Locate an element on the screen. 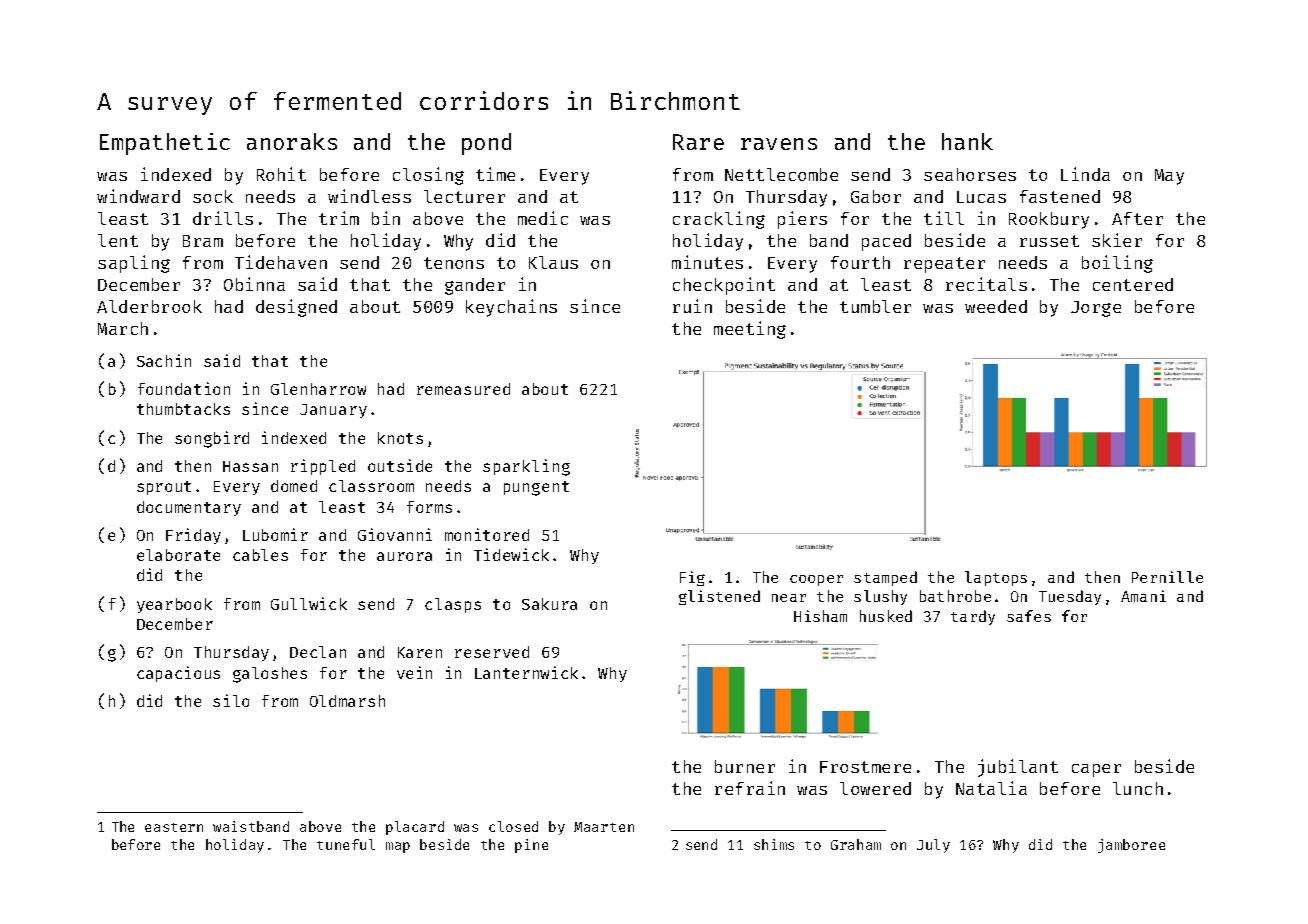 This screenshot has width=1308, height=924. piers is located at coordinates (802, 220).
